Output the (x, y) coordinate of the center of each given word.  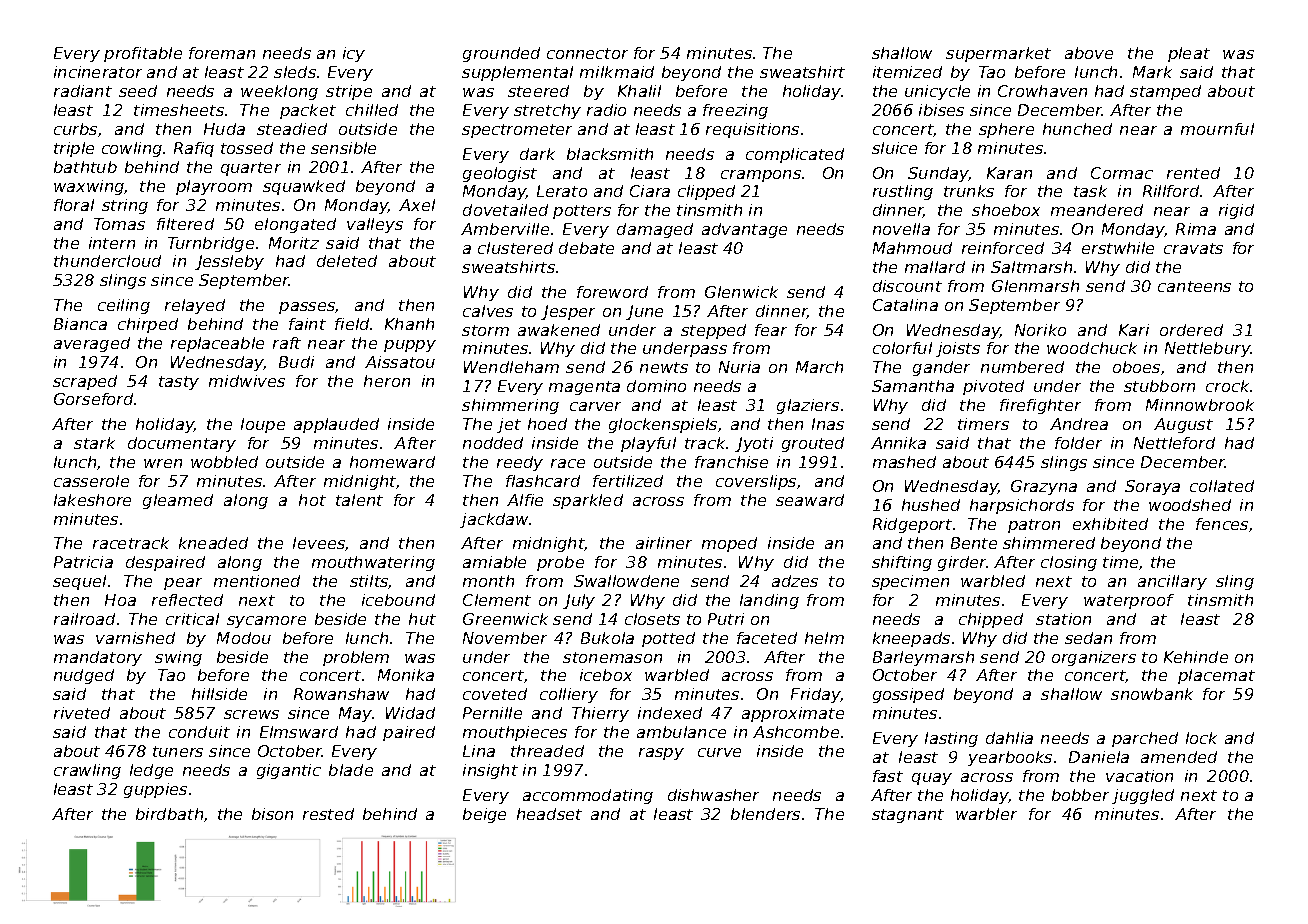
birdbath (169, 814)
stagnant (908, 816)
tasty (179, 383)
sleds (295, 72)
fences (1222, 524)
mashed (904, 462)
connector (587, 53)
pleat (1189, 54)
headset (549, 814)
